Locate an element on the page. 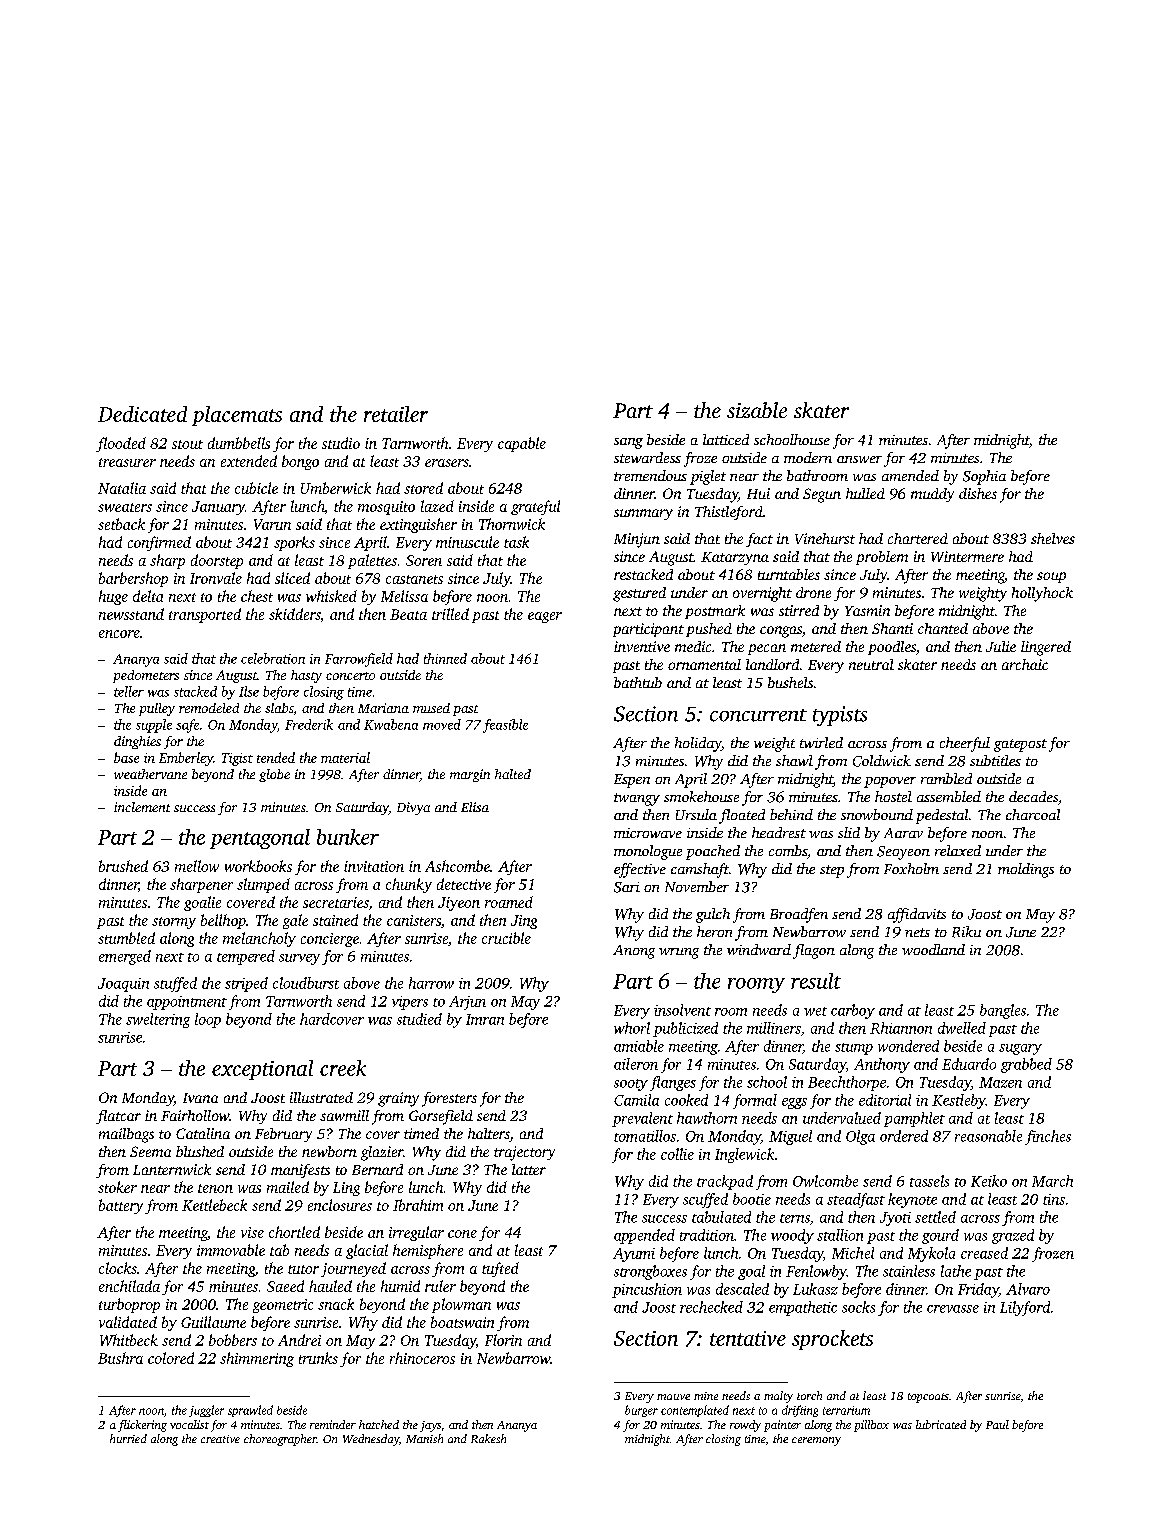 The image size is (1176, 1522). Paul is located at coordinates (997, 1424).
